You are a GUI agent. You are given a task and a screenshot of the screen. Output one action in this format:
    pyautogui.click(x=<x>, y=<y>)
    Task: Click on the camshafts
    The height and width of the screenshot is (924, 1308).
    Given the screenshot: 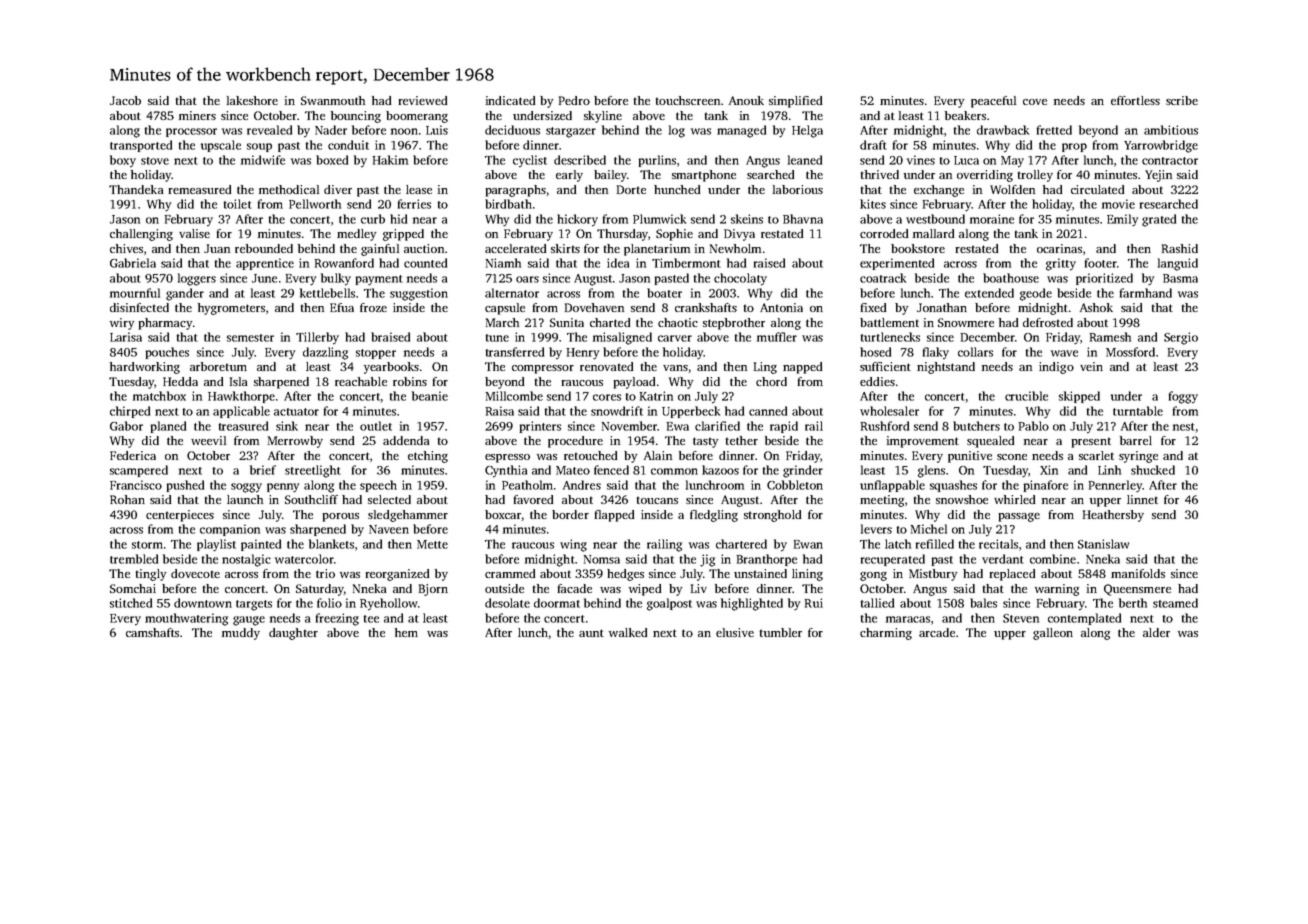 What is the action you would take?
    pyautogui.click(x=152, y=632)
